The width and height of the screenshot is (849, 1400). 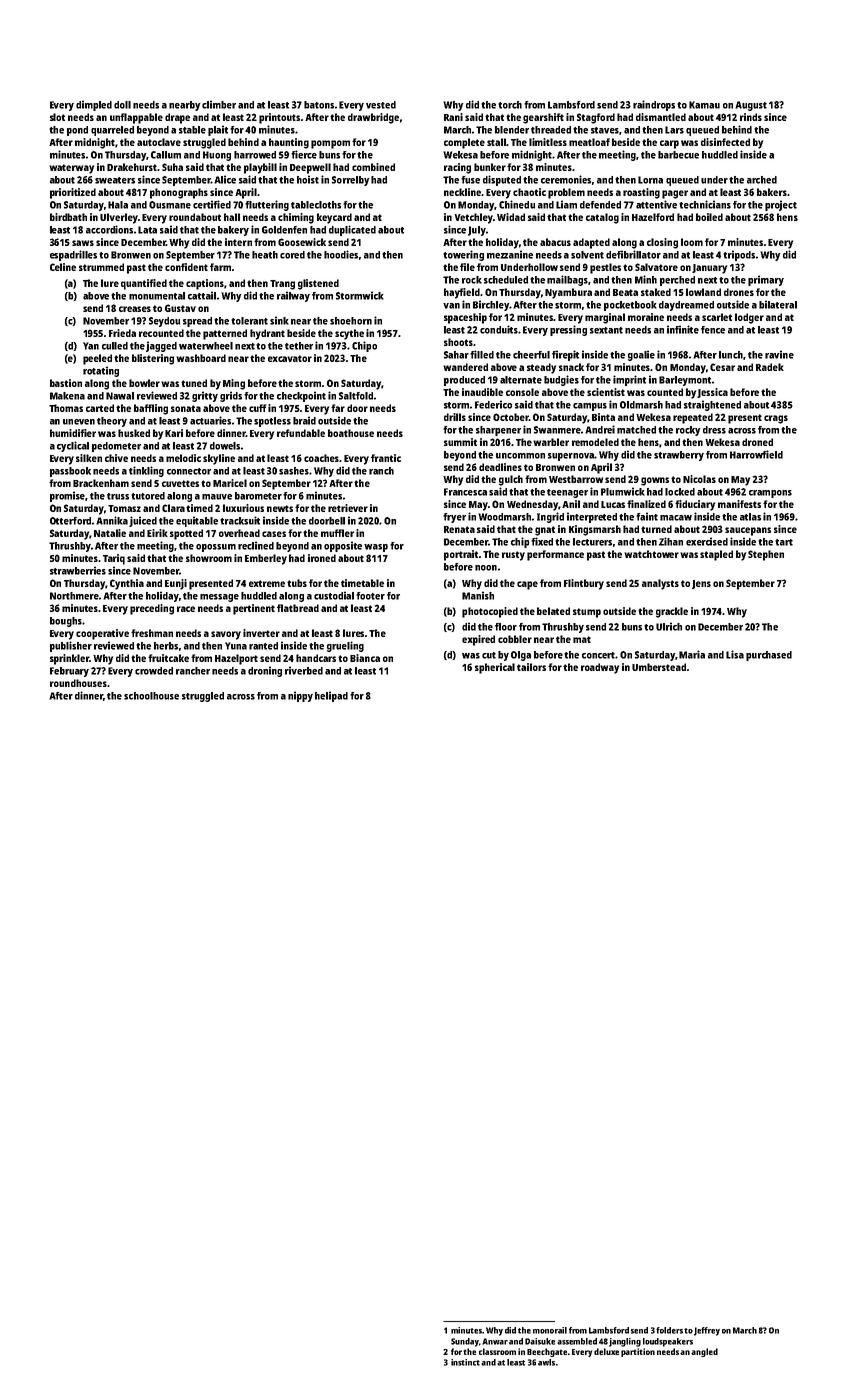 I want to click on Sunday, so click(x=465, y=1342).
